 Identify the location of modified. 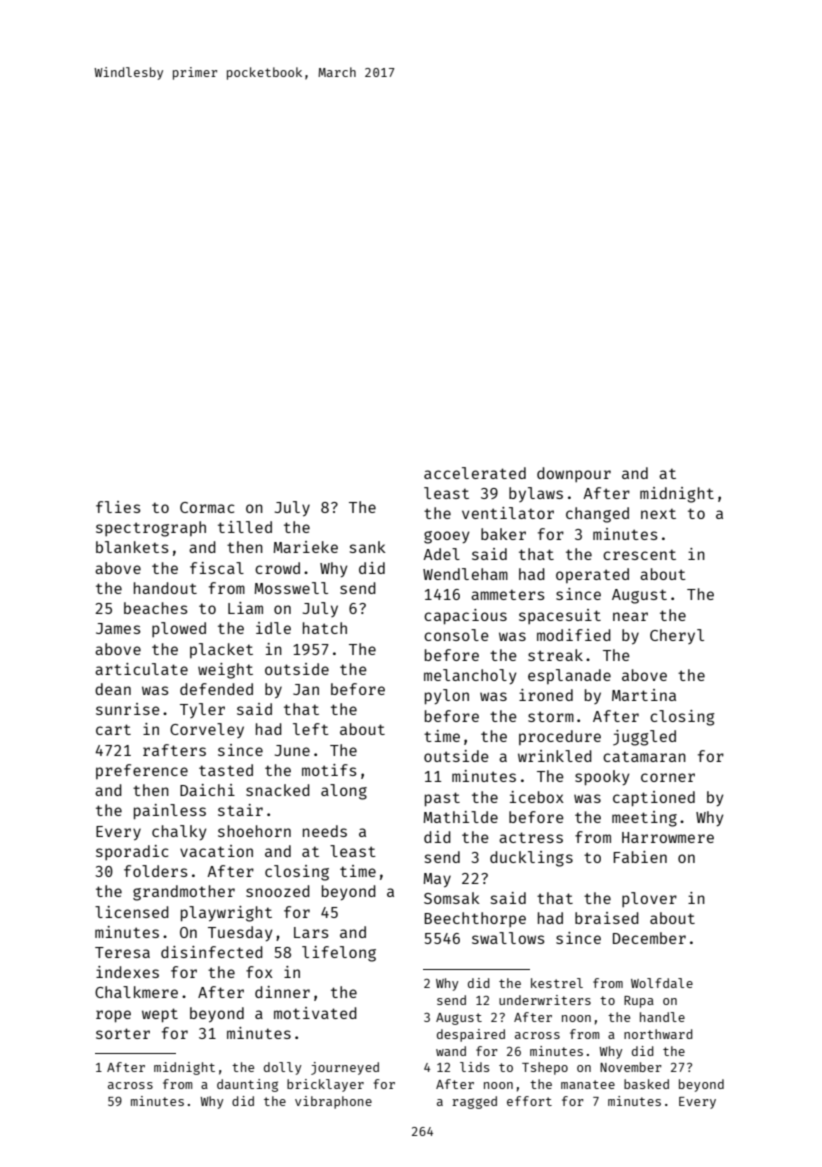
(574, 635).
